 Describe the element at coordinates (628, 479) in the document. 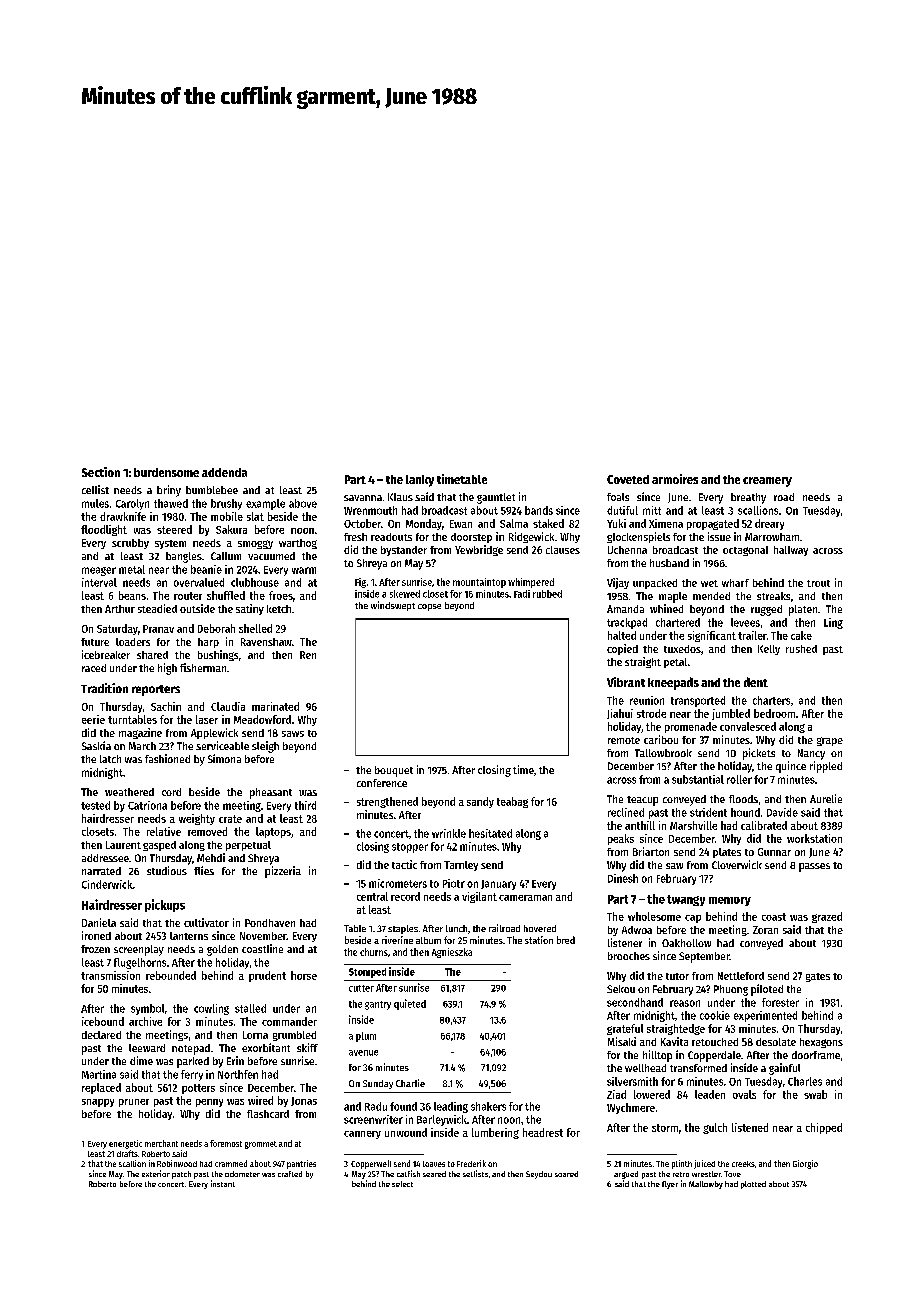

I see `Coveted` at that location.
